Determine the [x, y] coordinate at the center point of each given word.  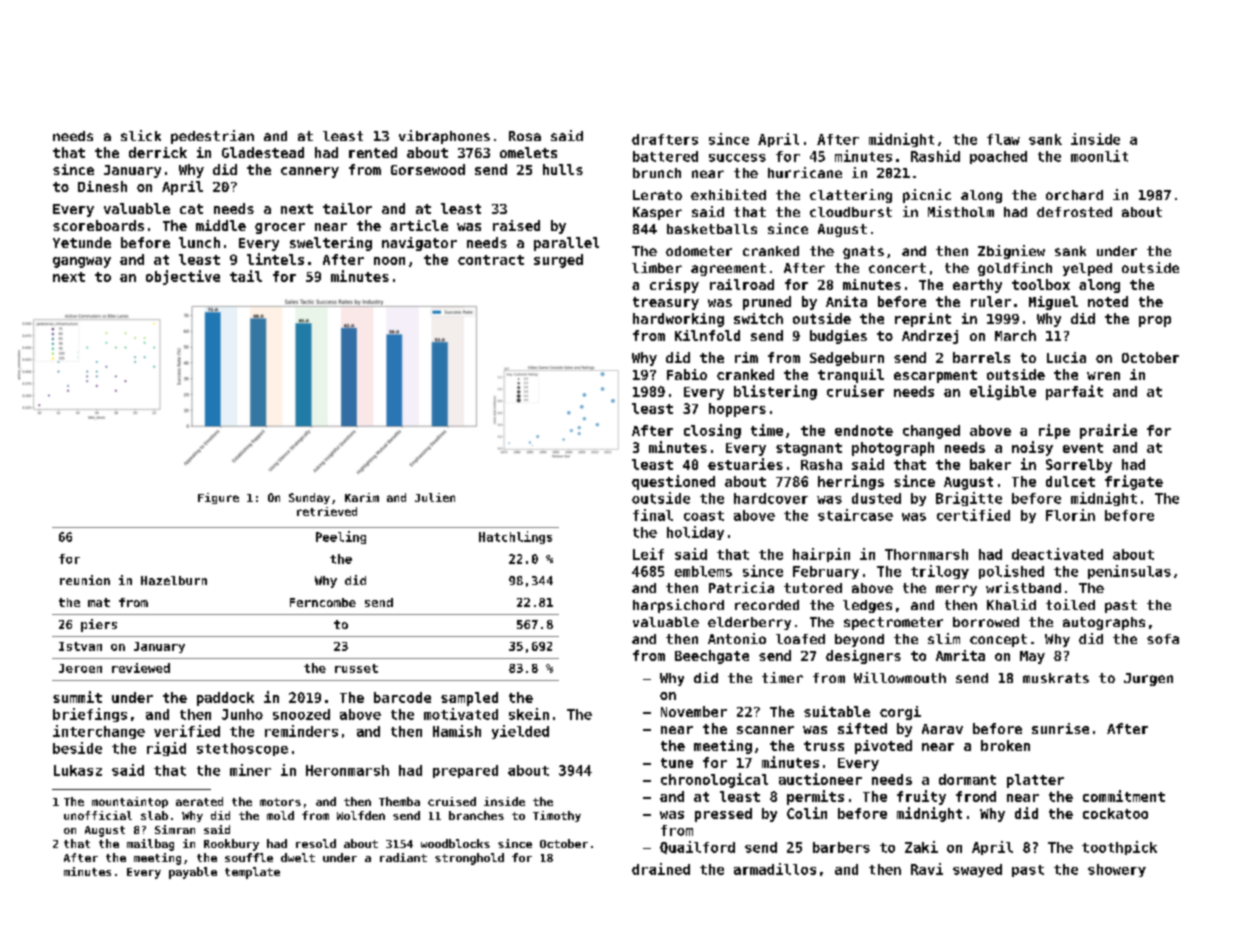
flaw [1003, 139]
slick [141, 135]
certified [973, 515]
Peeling [341, 537]
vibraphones [444, 137]
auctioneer [820, 779]
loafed [800, 639]
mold [280, 815]
